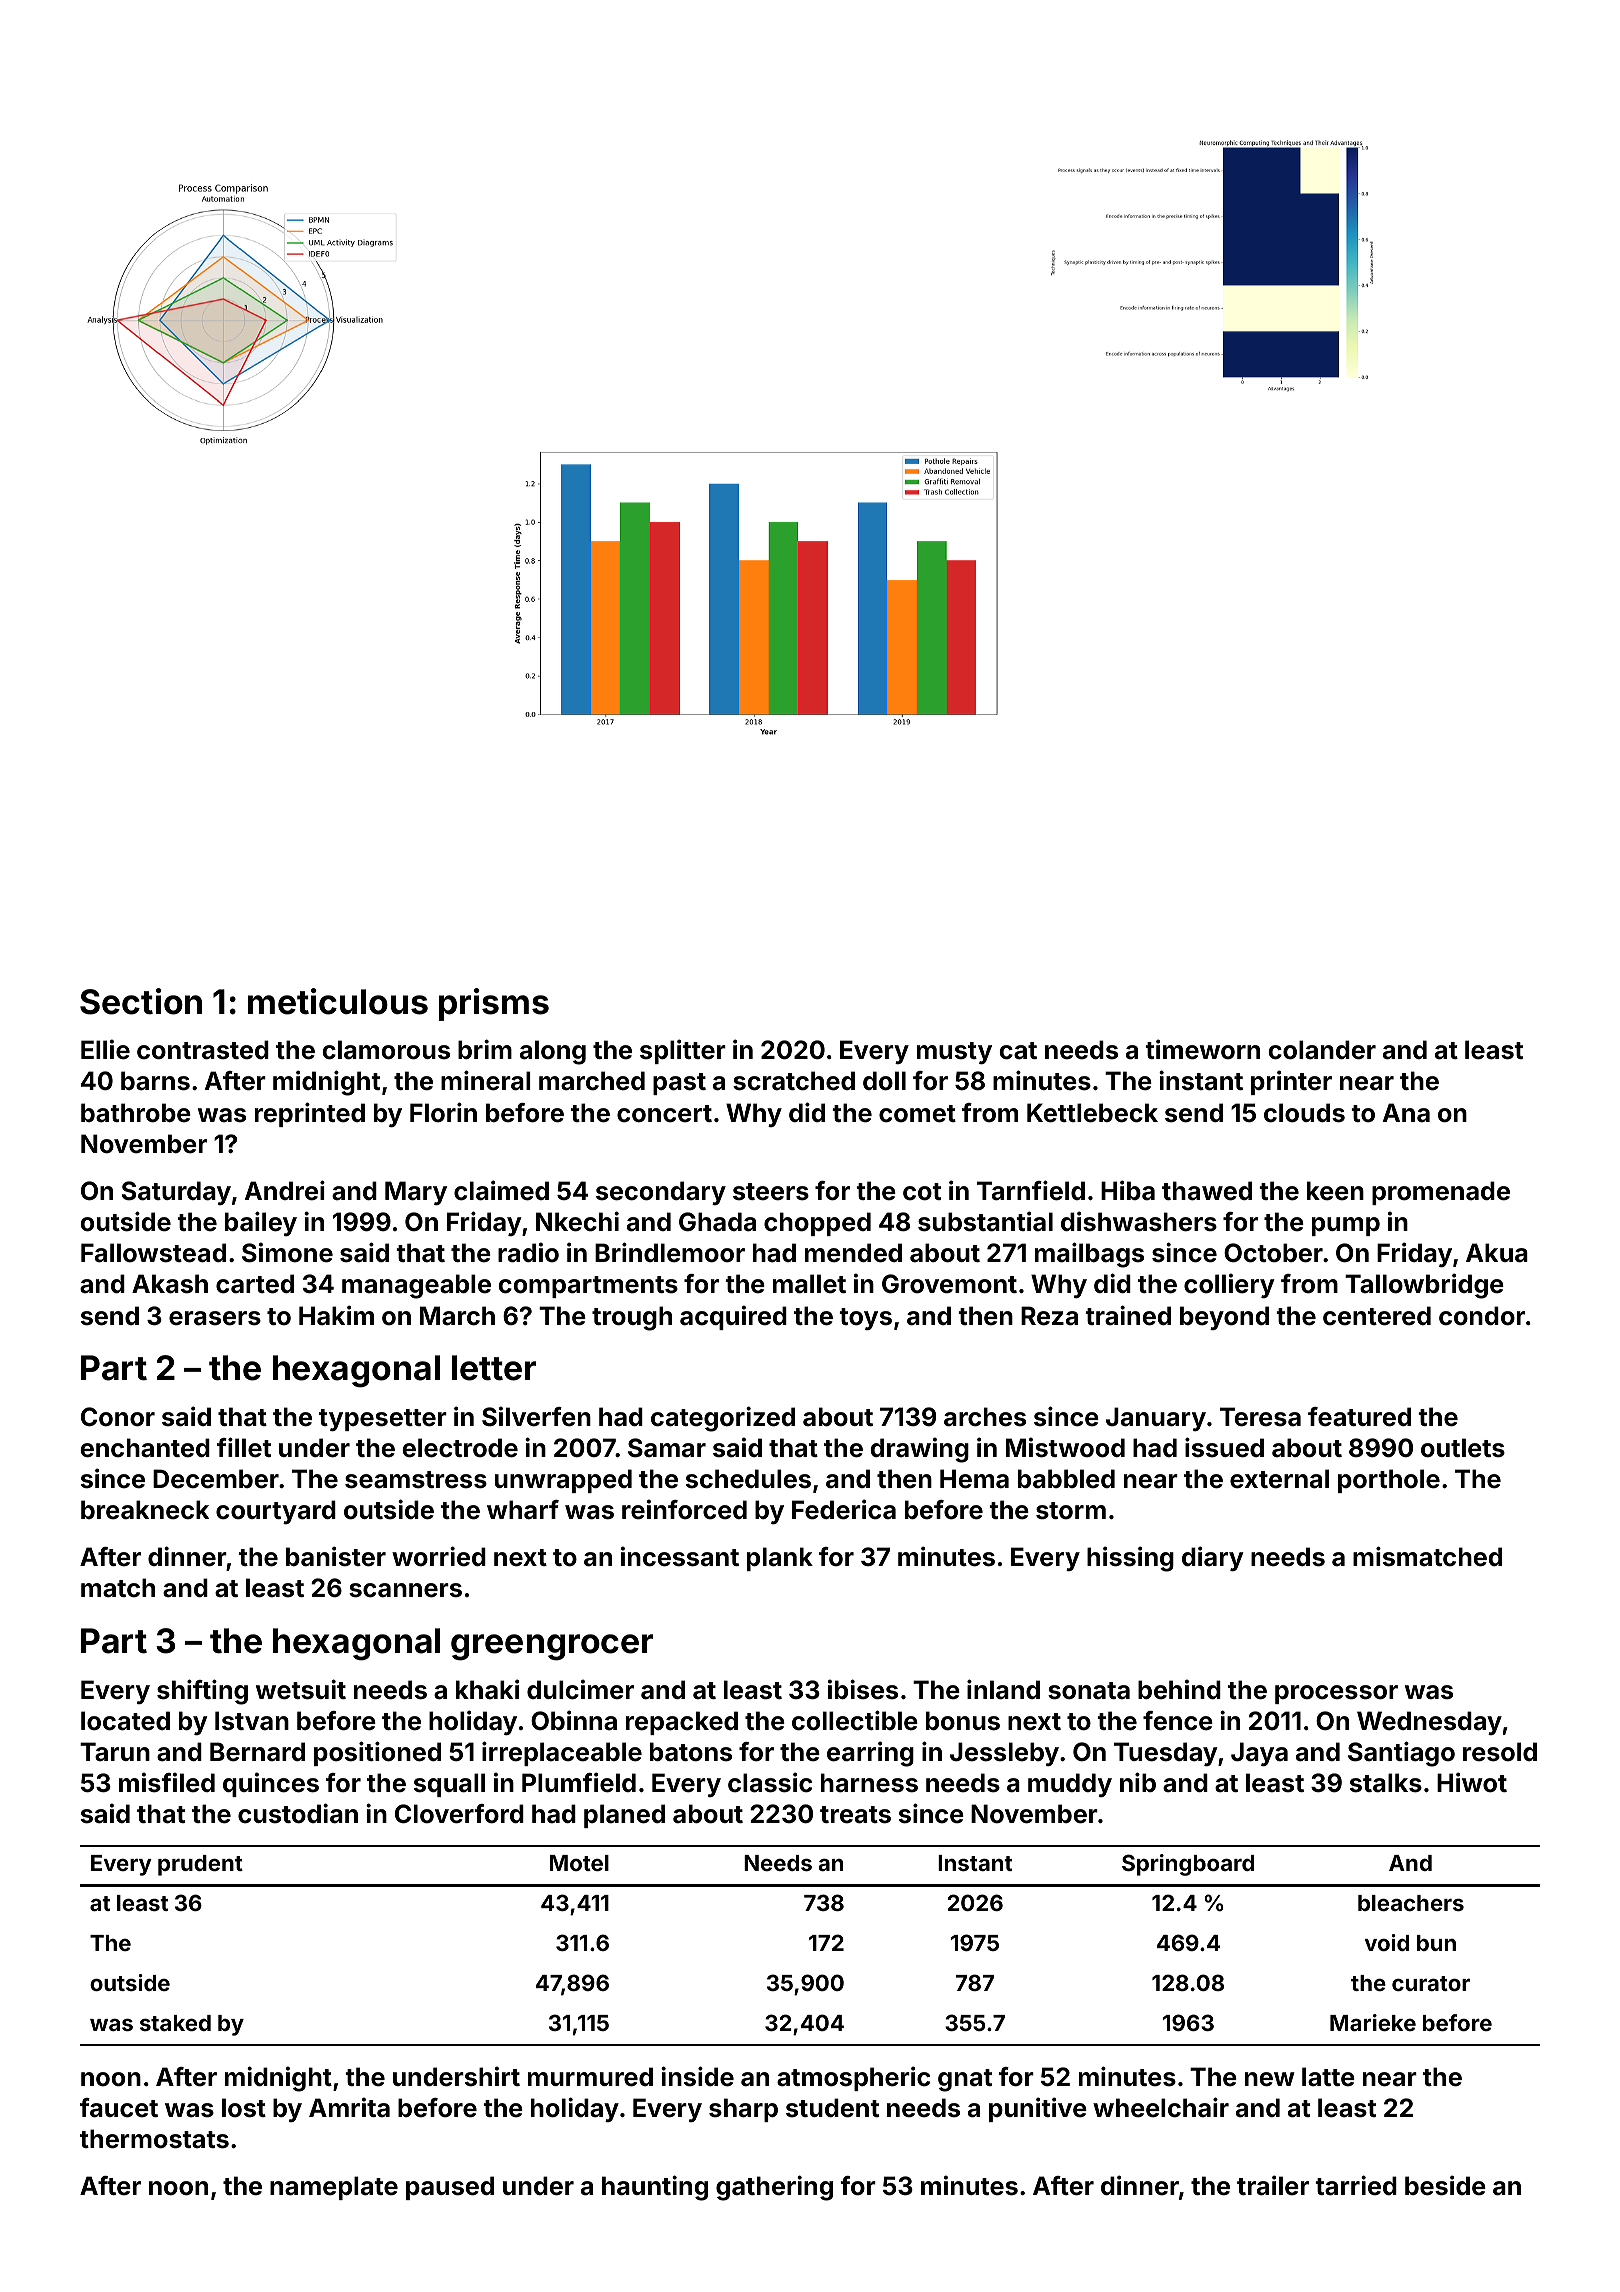 The height and width of the image is (2292, 1620). I want to click on diary, so click(1213, 1558).
